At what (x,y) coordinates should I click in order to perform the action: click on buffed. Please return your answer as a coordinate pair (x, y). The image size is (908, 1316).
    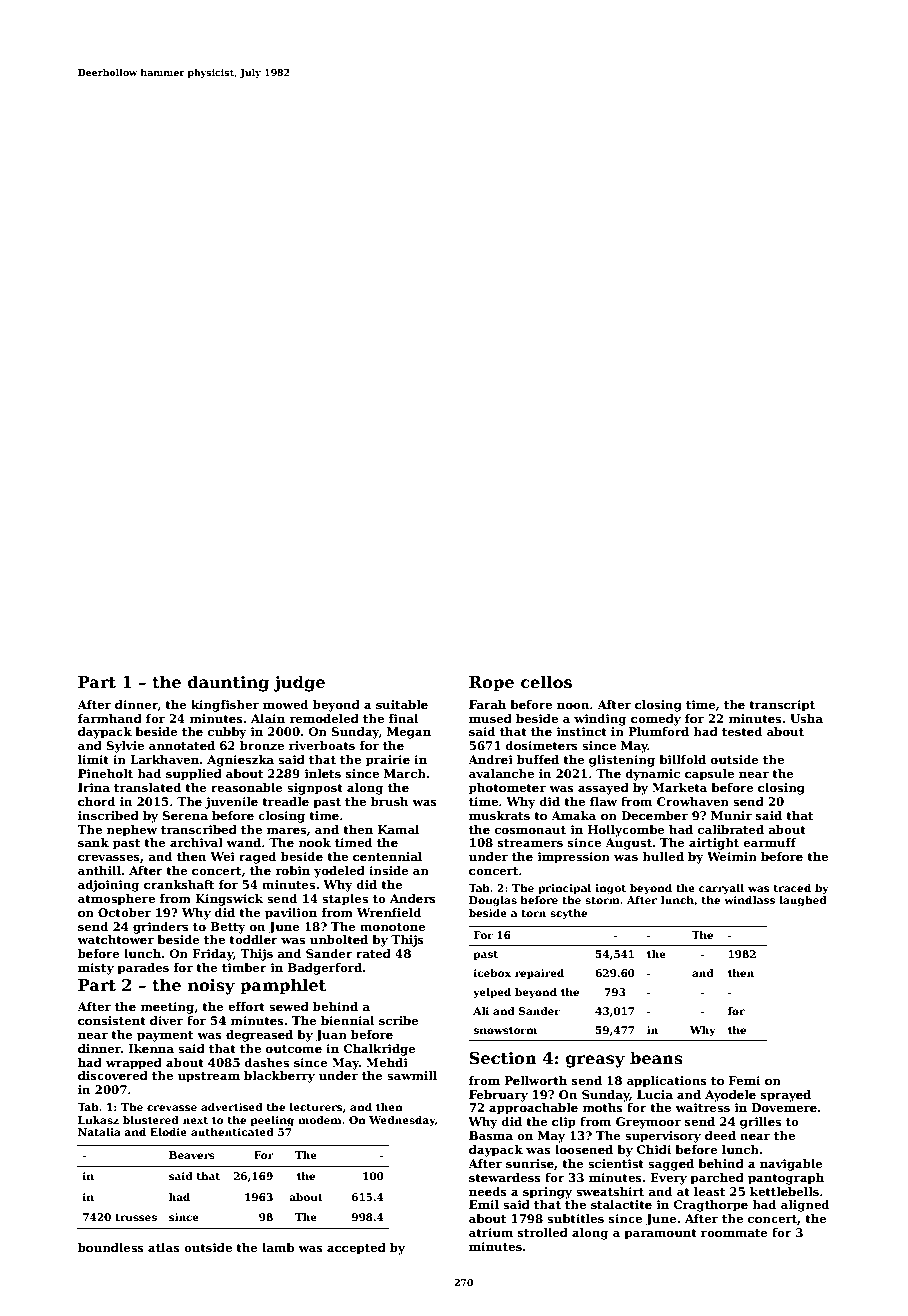
    Looking at the image, I should click on (538, 759).
